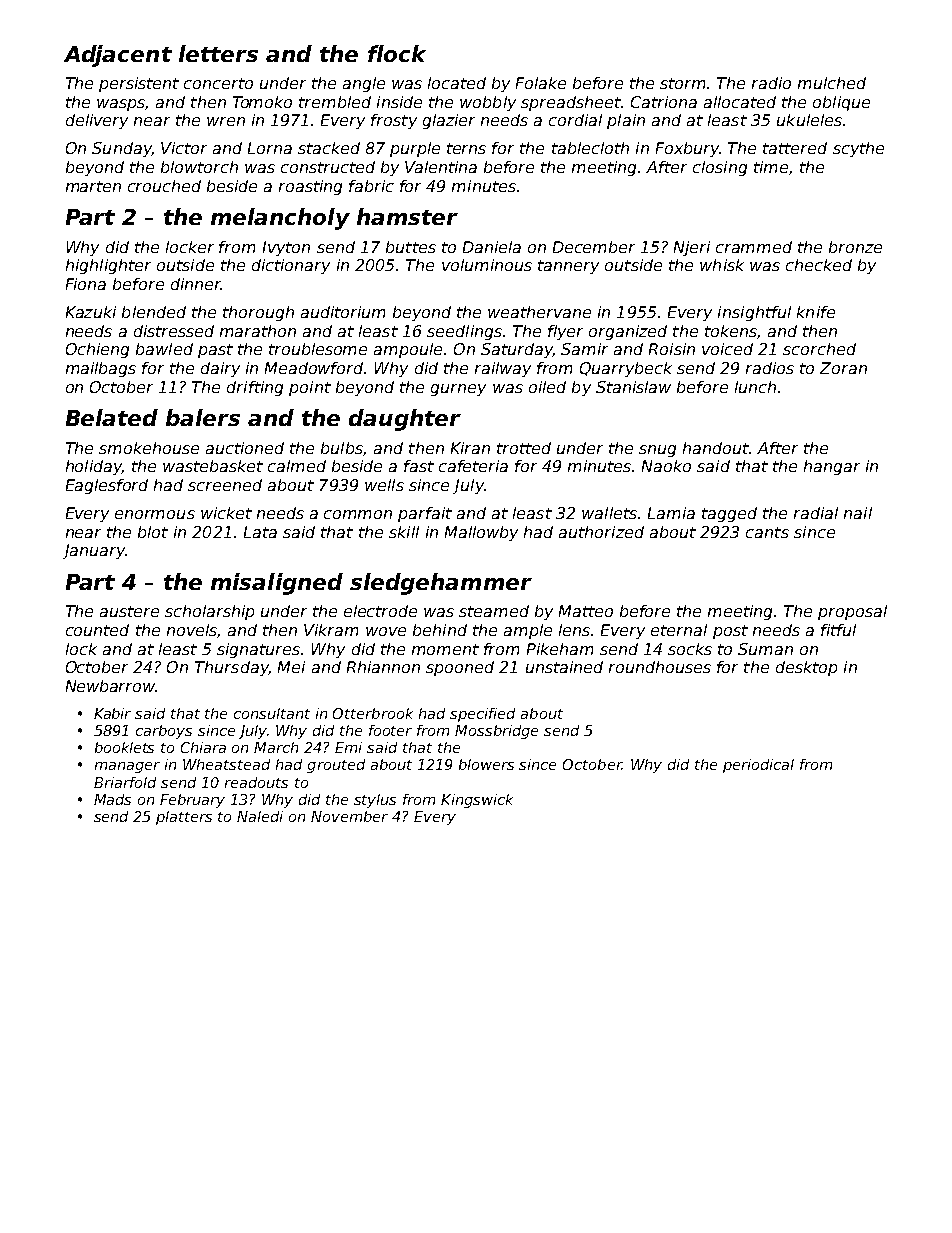 This screenshot has width=952, height=1233. Describe the element at coordinates (110, 686) in the screenshot. I see `Newbarrow` at that location.
